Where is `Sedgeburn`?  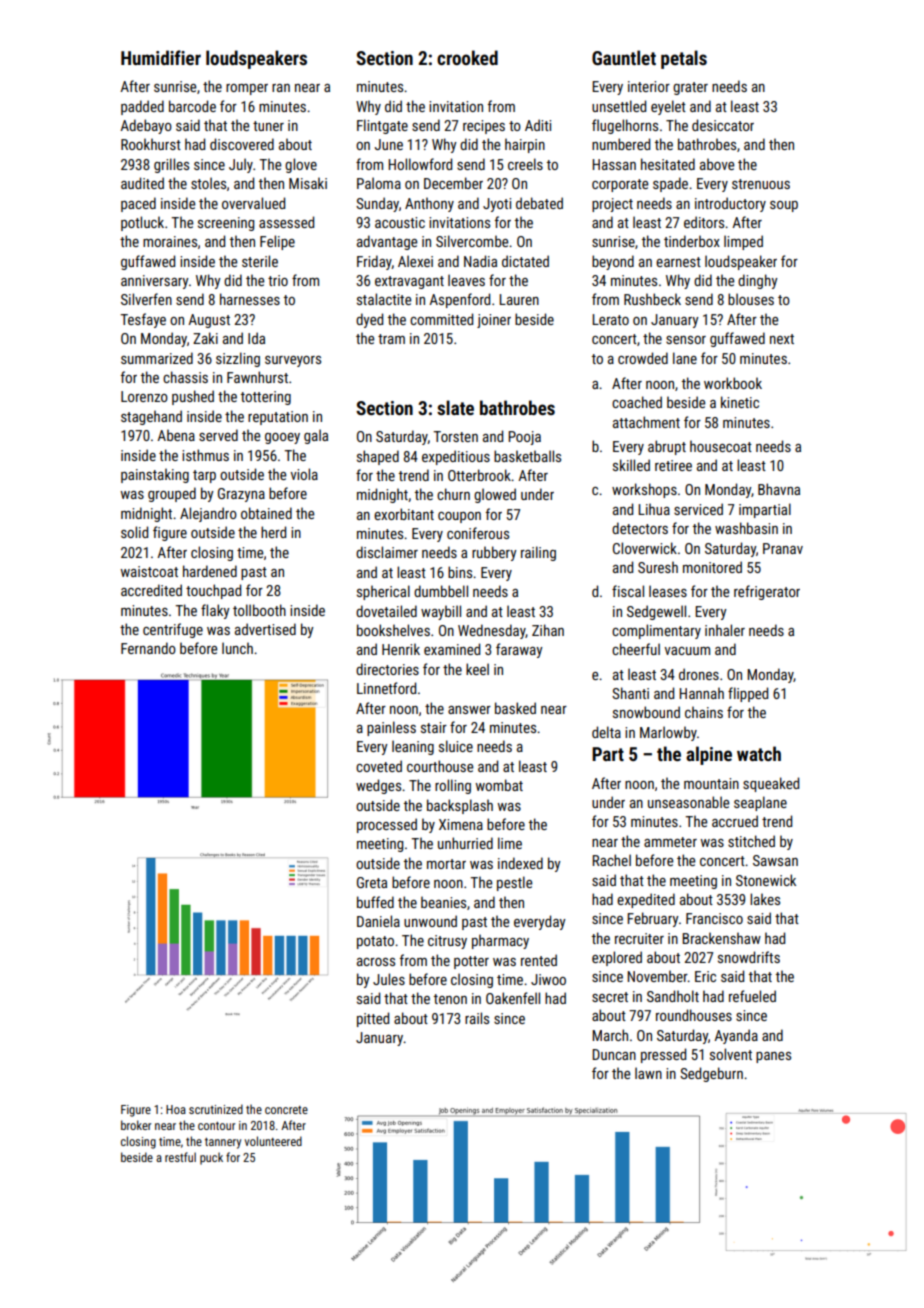 Sedgeburn is located at coordinates (711, 1074).
